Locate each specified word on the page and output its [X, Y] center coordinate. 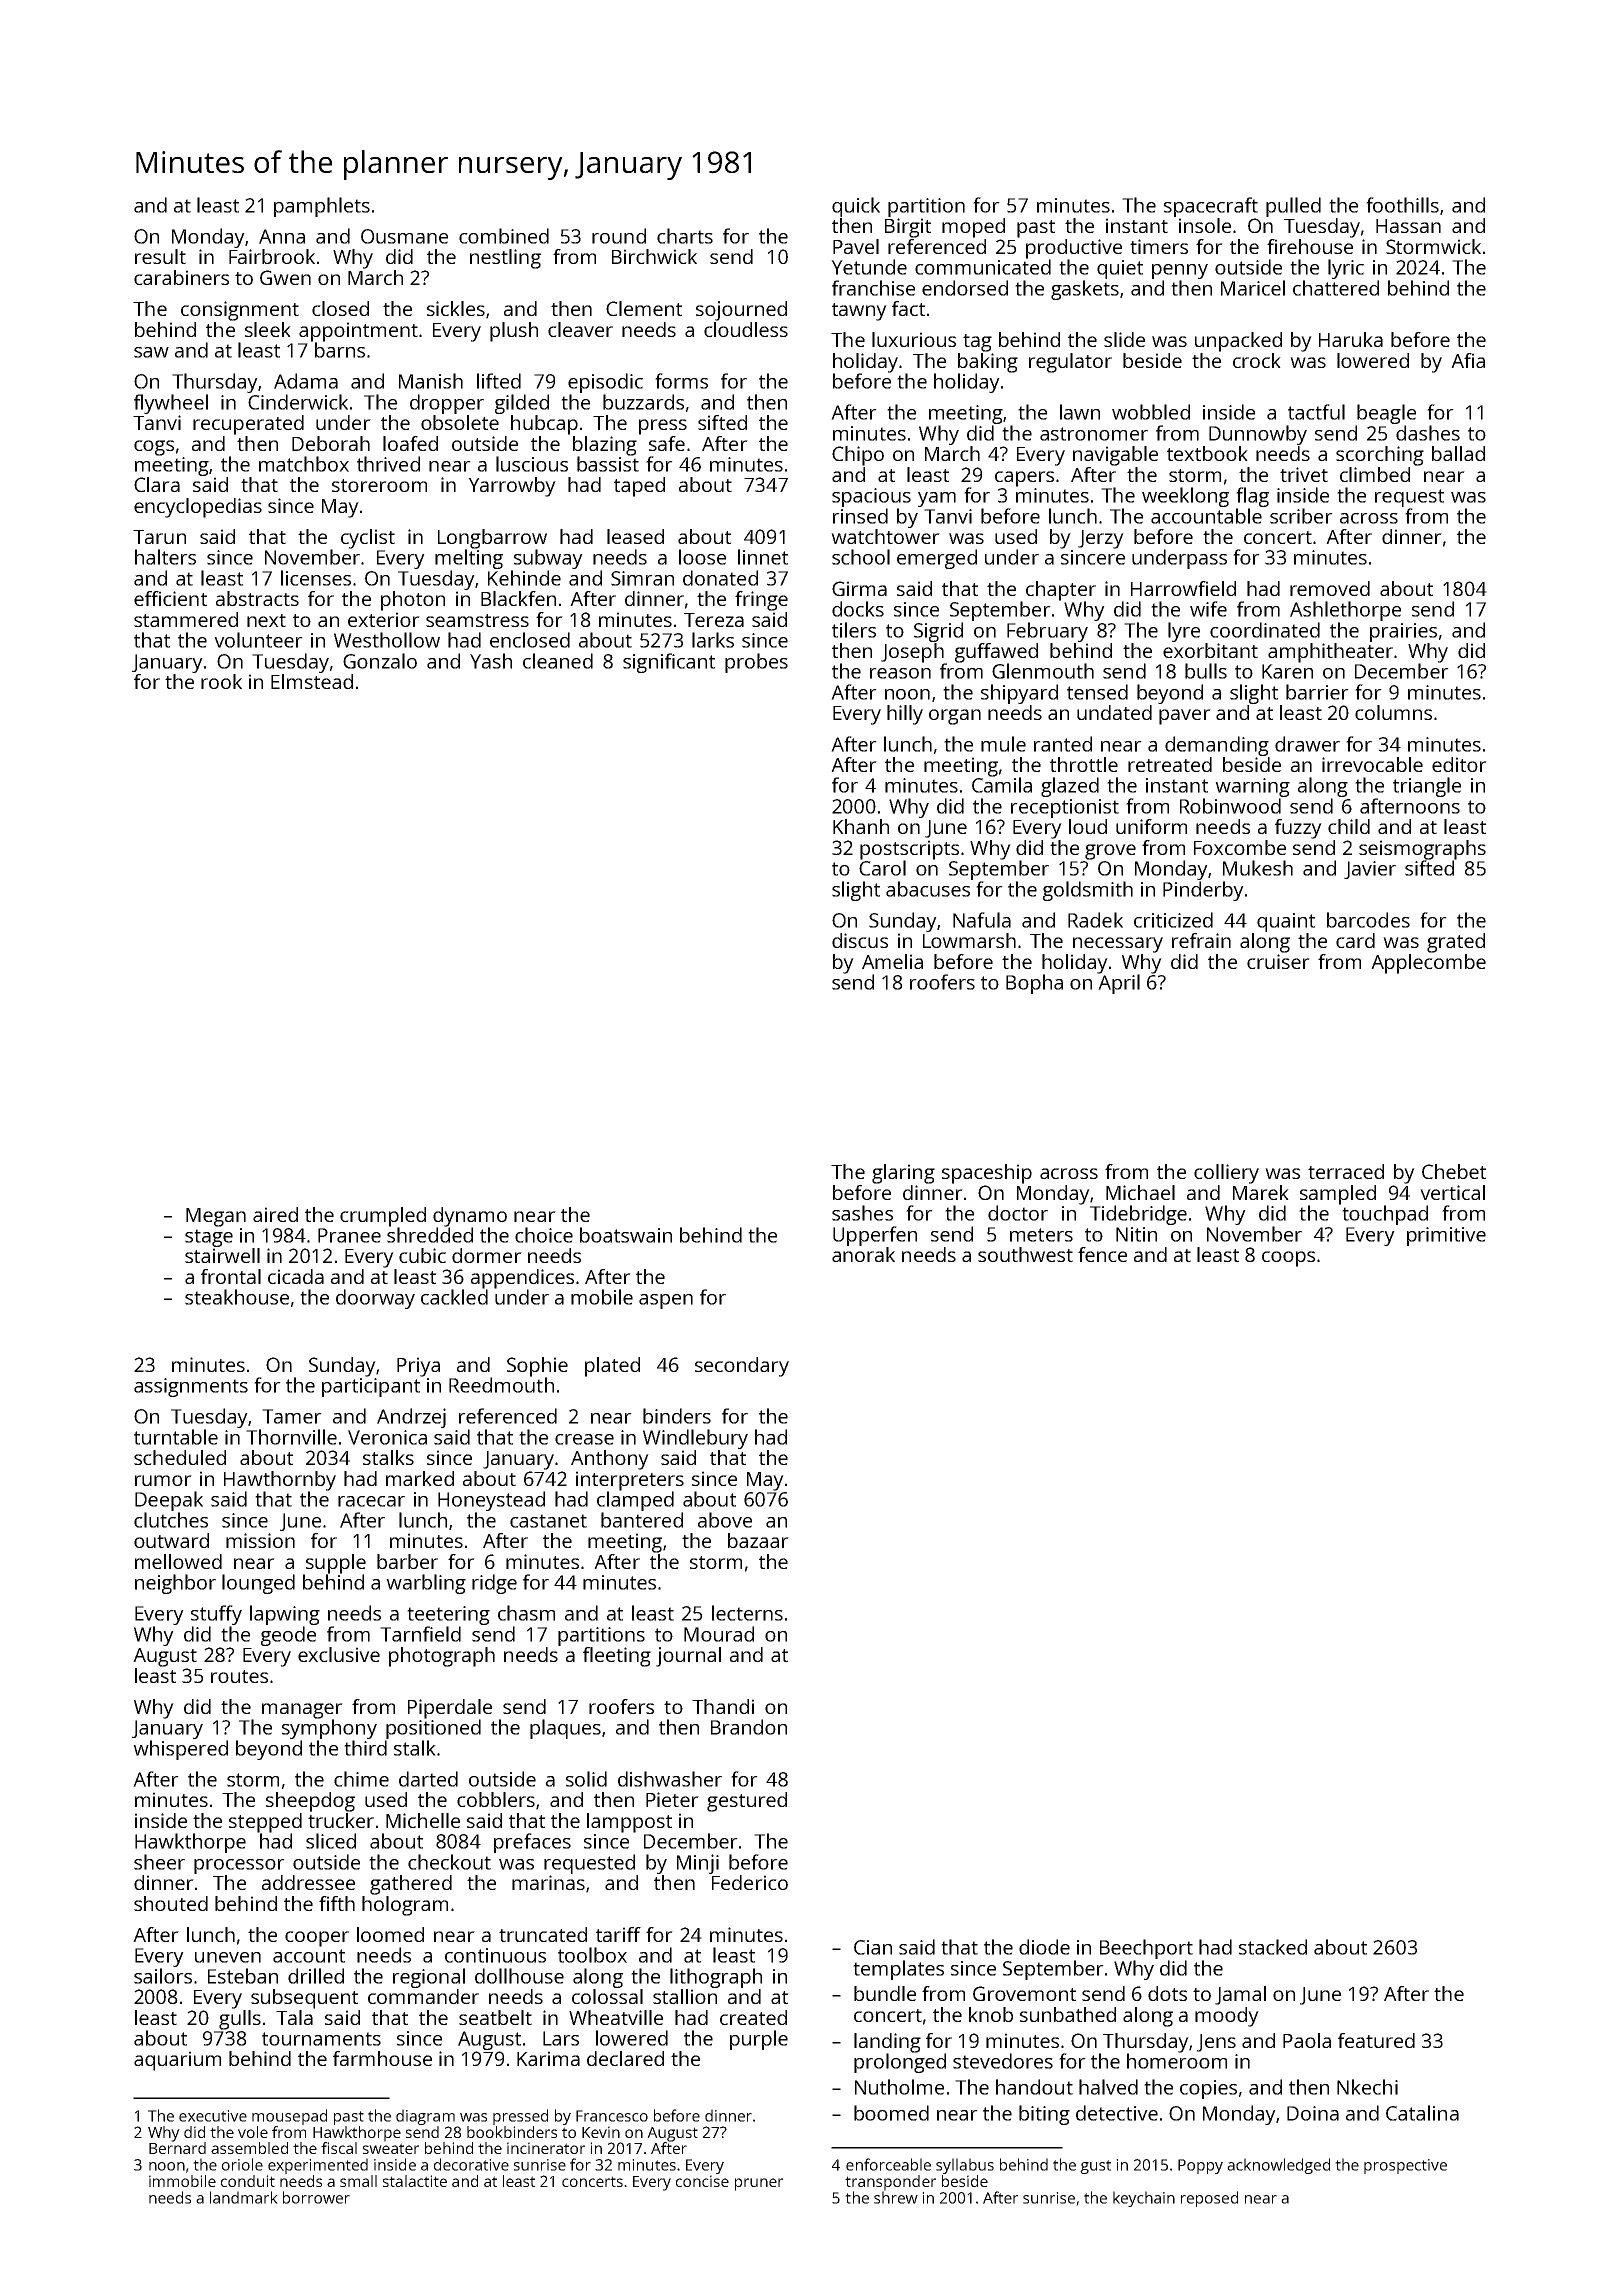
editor [1459, 764]
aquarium [177, 2061]
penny [1180, 271]
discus [860, 940]
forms [681, 381]
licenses [316, 578]
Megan [216, 1217]
